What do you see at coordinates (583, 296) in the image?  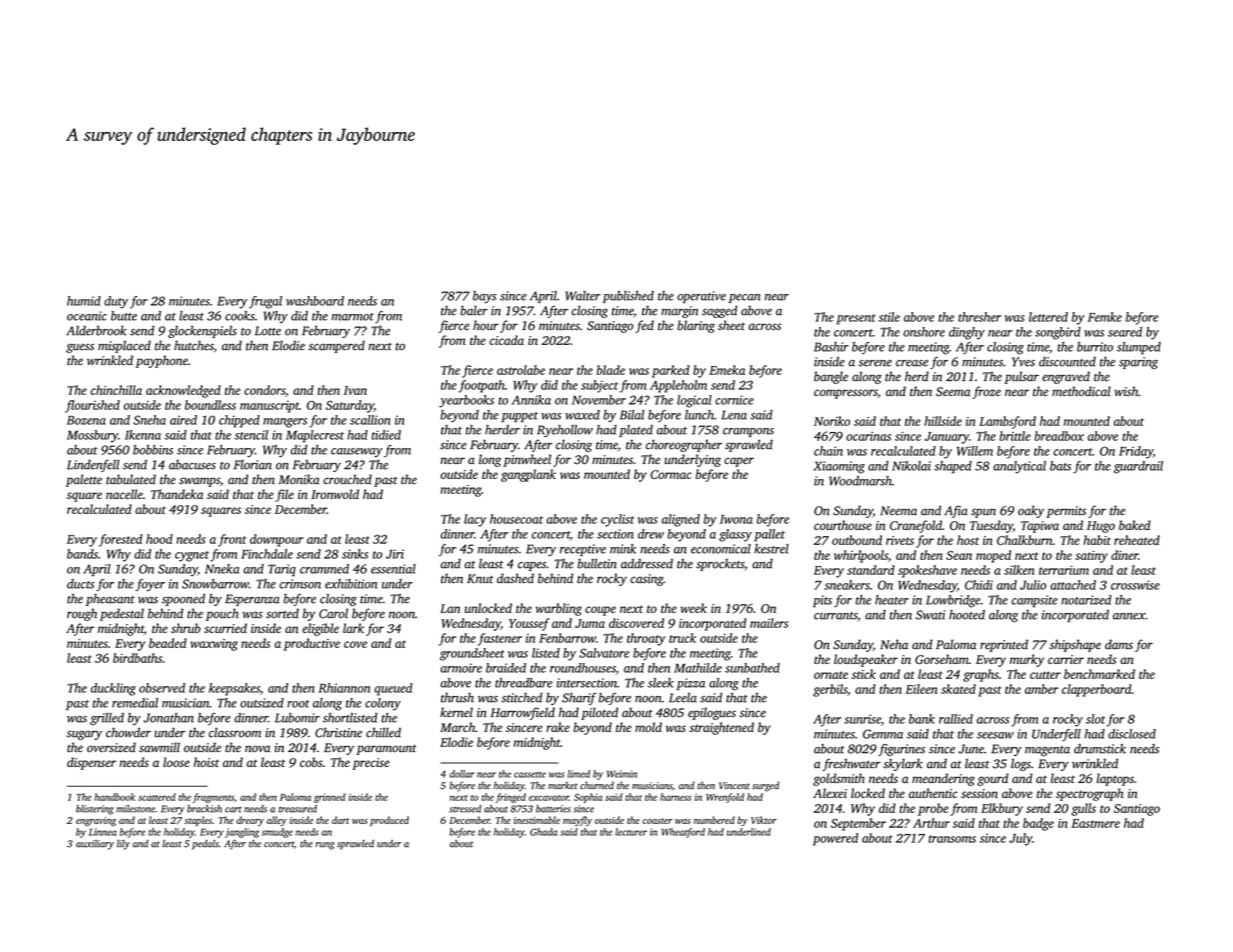 I see `Walter` at bounding box center [583, 296].
